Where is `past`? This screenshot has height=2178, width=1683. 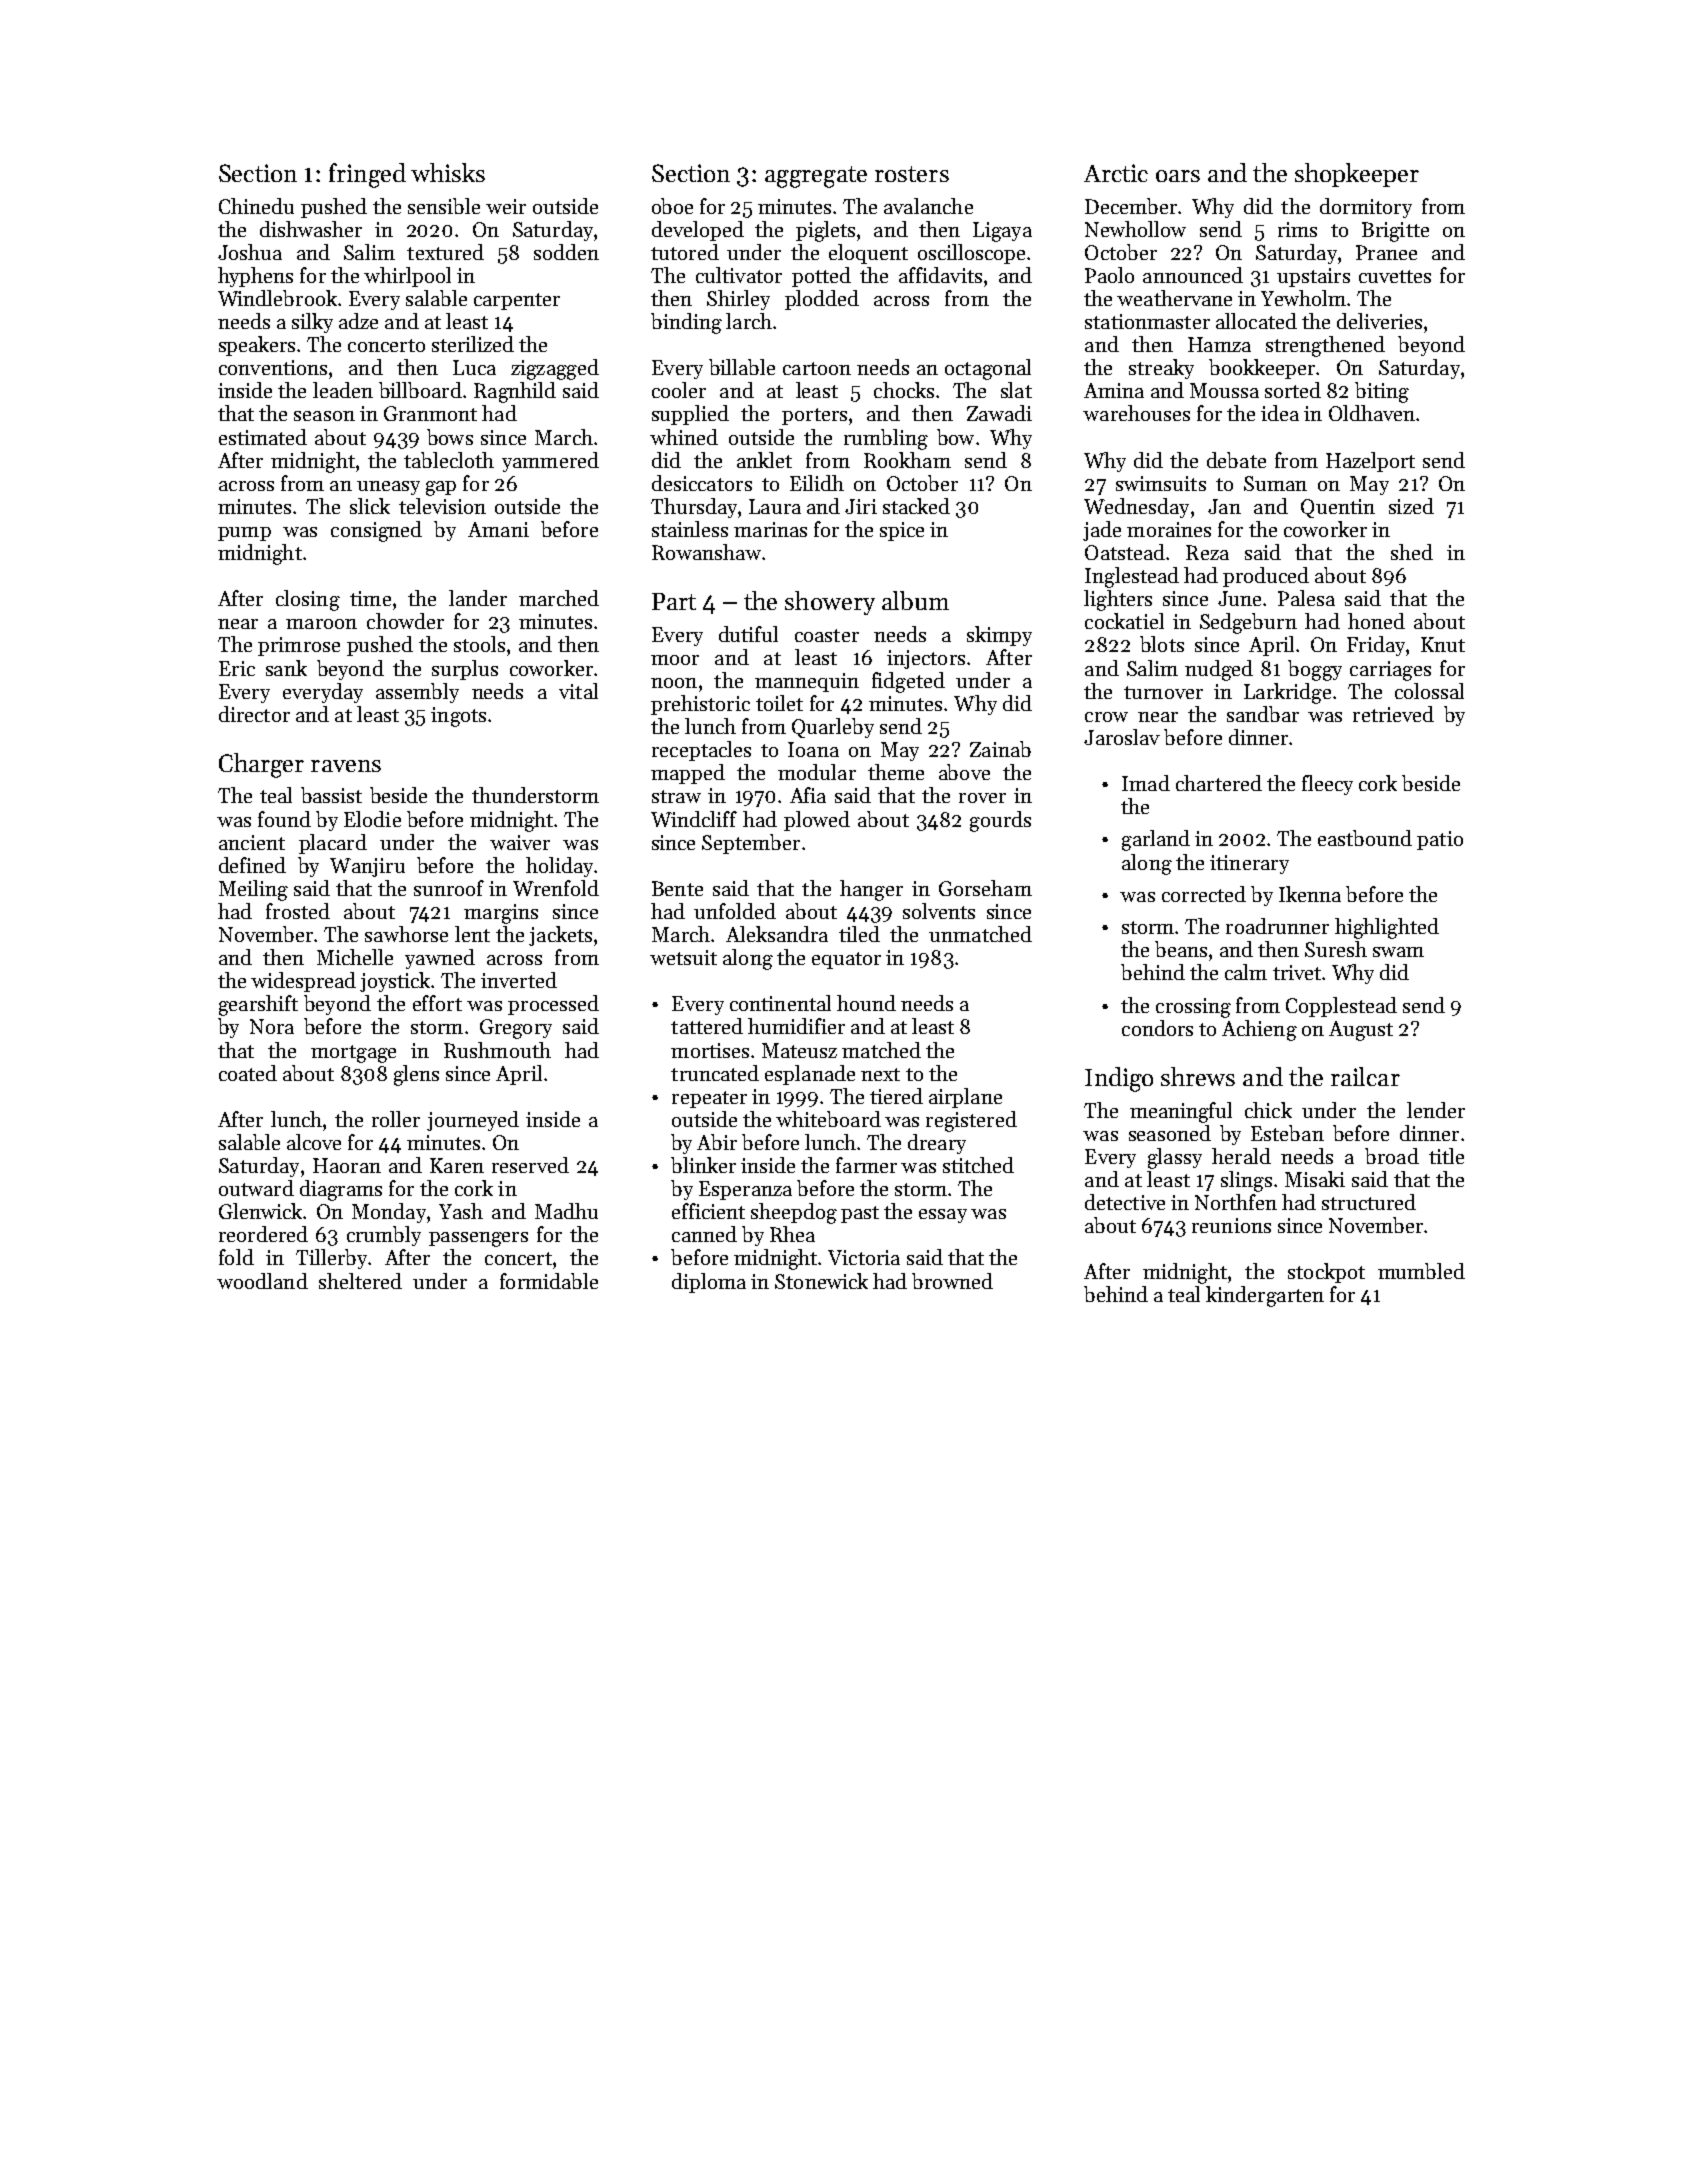 past is located at coordinates (860, 1214).
